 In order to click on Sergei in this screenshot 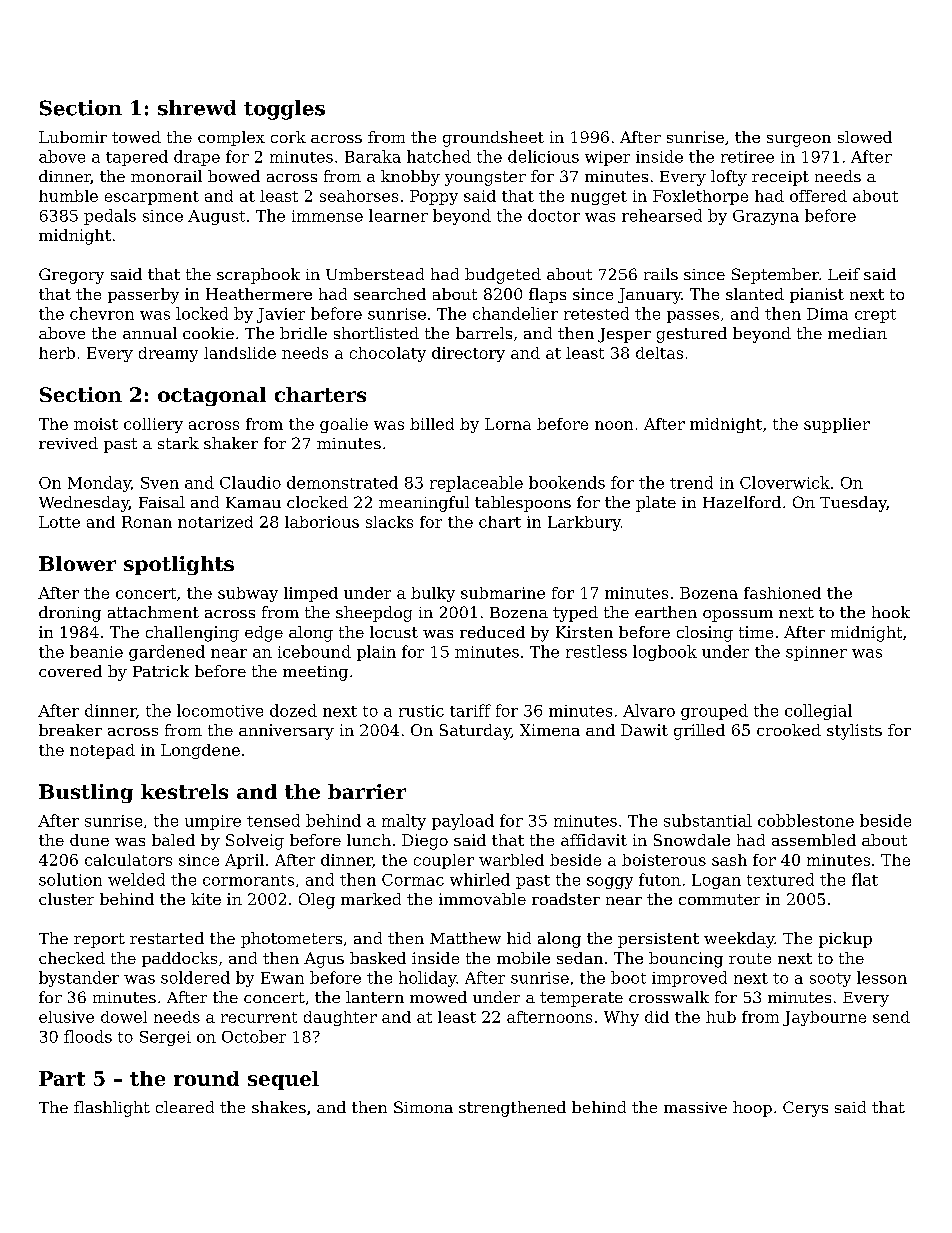, I will do `click(165, 1038)`.
